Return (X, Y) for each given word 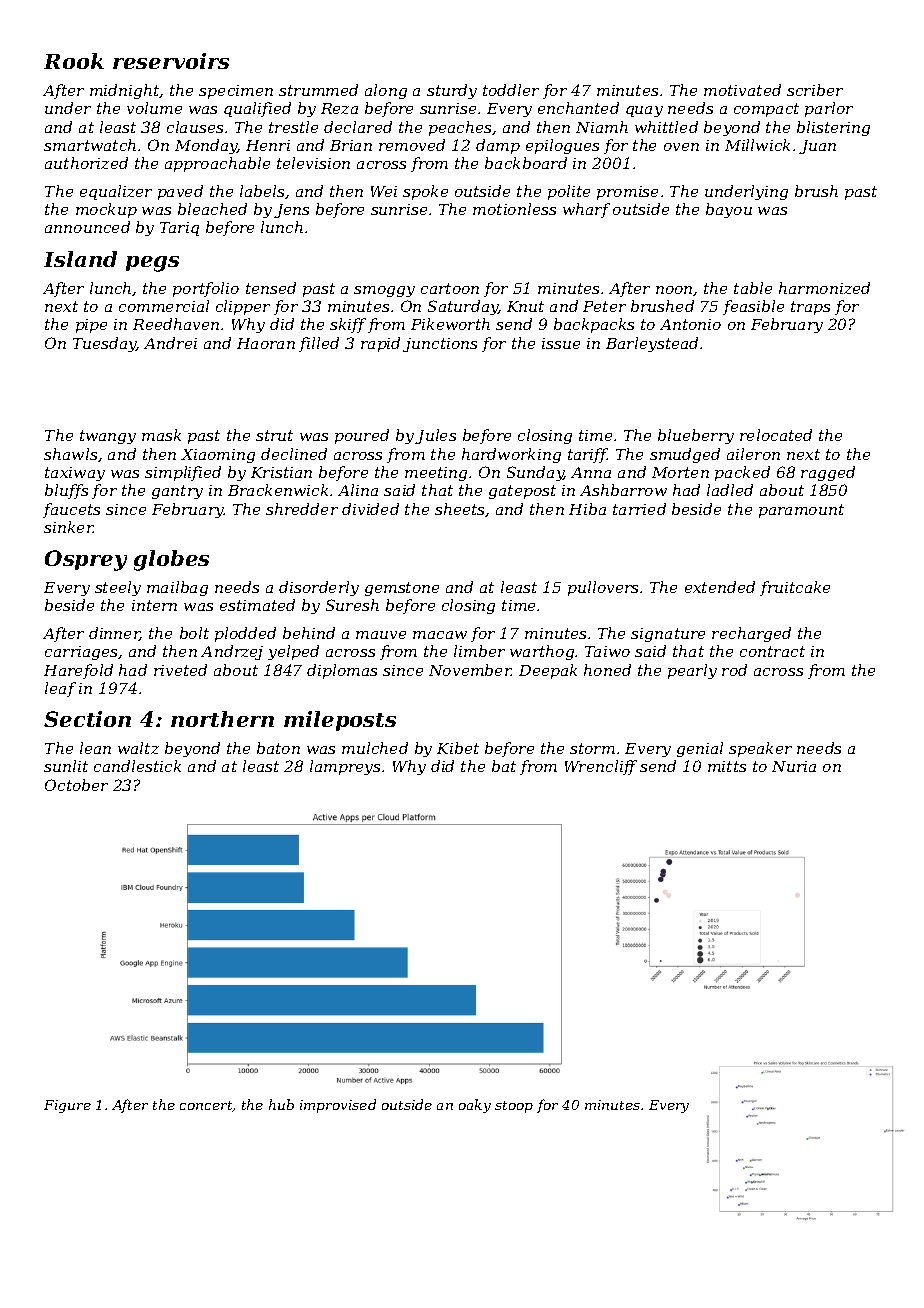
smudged (685, 455)
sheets (460, 510)
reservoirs (171, 61)
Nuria (794, 766)
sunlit (66, 766)
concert (206, 1106)
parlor (829, 109)
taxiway (75, 474)
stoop (514, 1107)
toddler (511, 90)
